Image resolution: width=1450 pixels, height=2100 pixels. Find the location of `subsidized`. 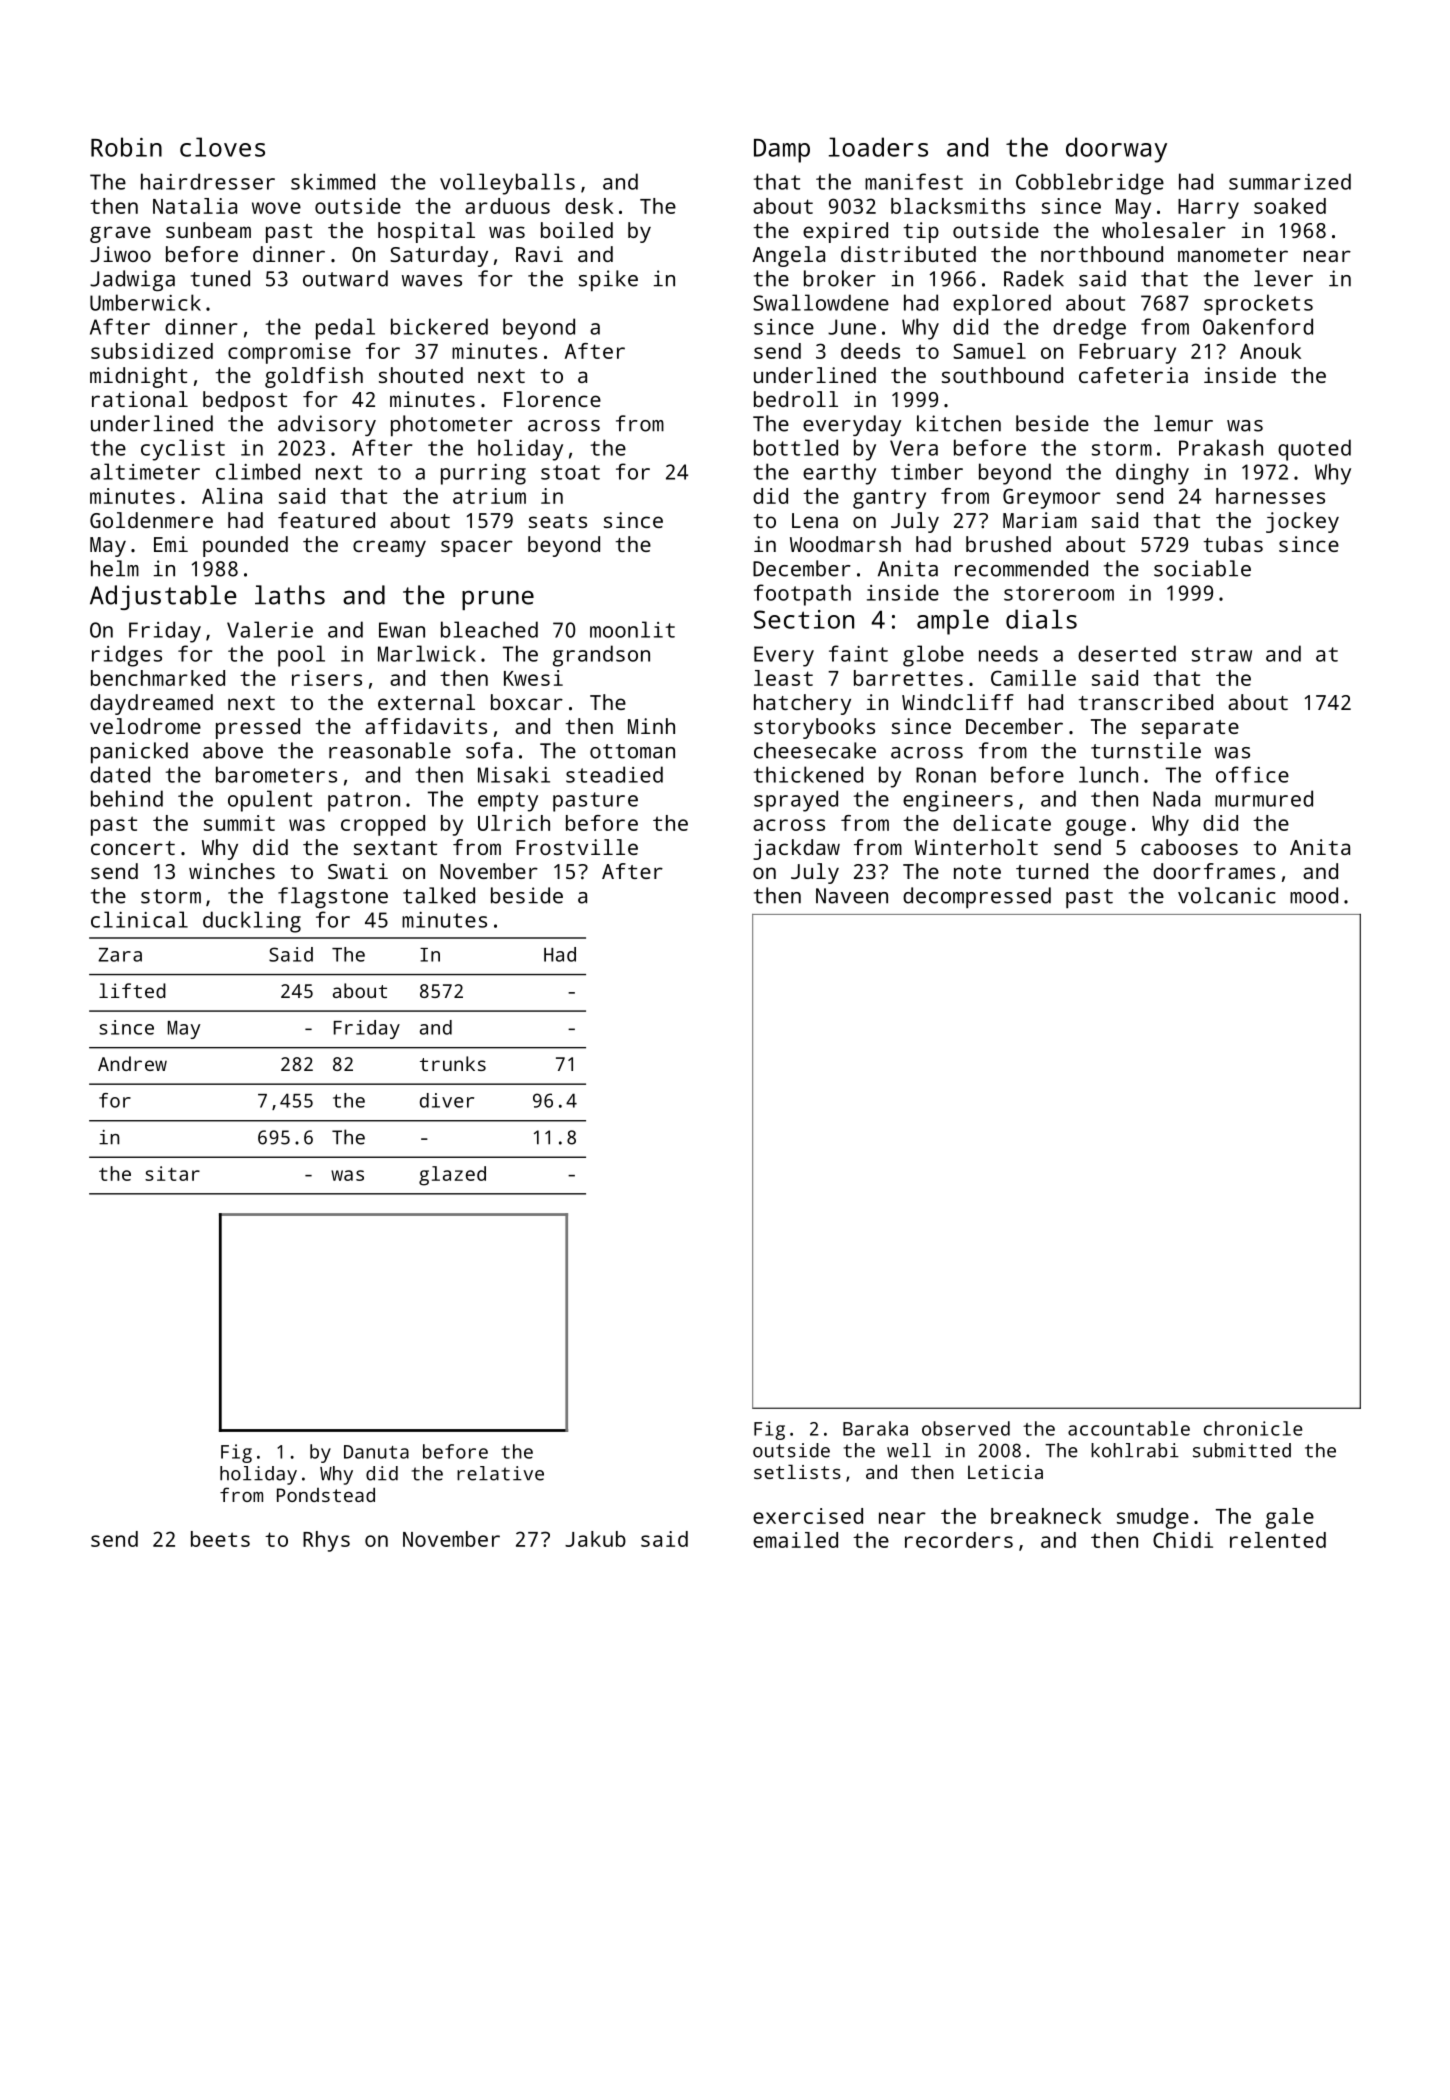

subsidized is located at coordinates (152, 351).
